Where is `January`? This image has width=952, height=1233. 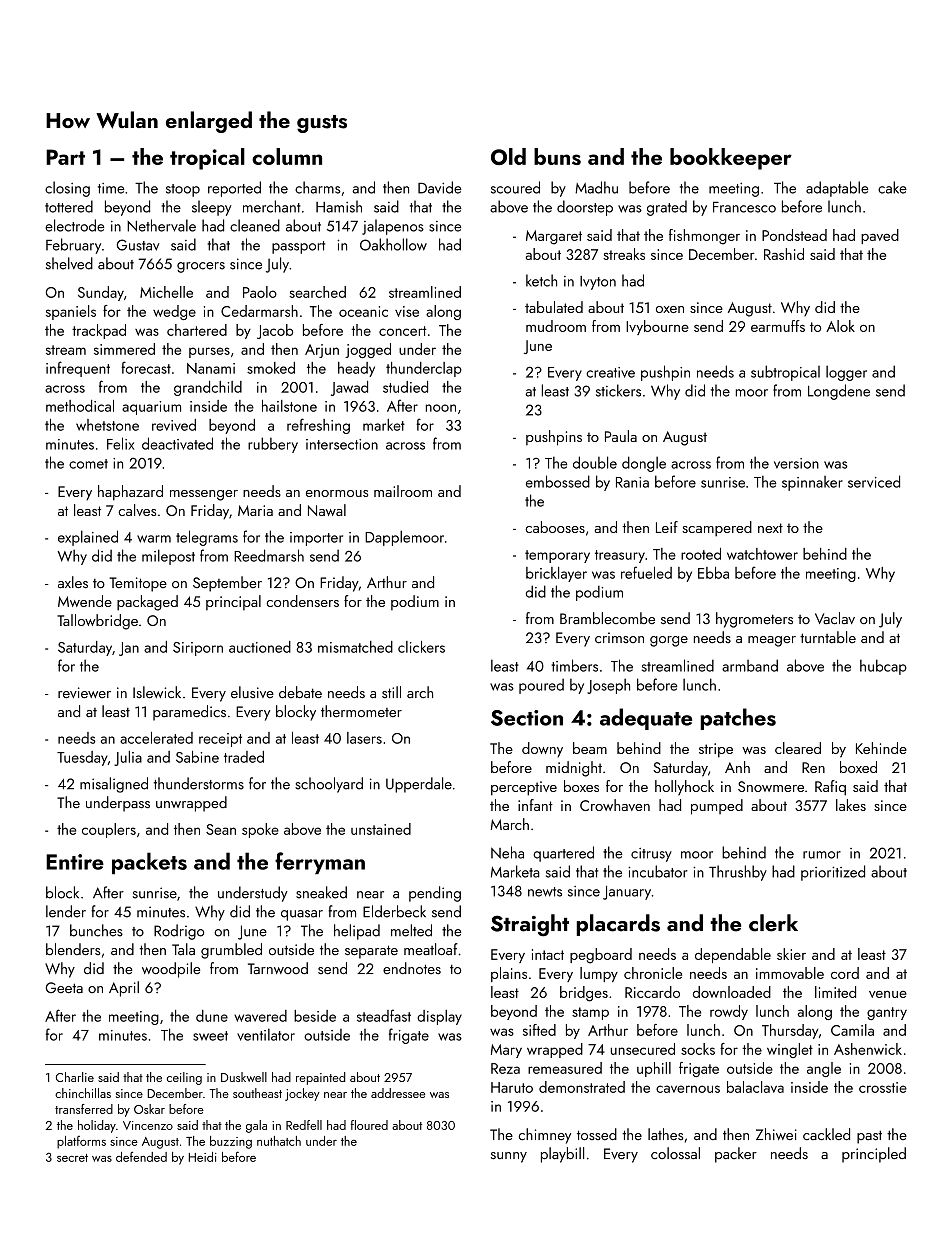
January is located at coordinates (627, 892).
